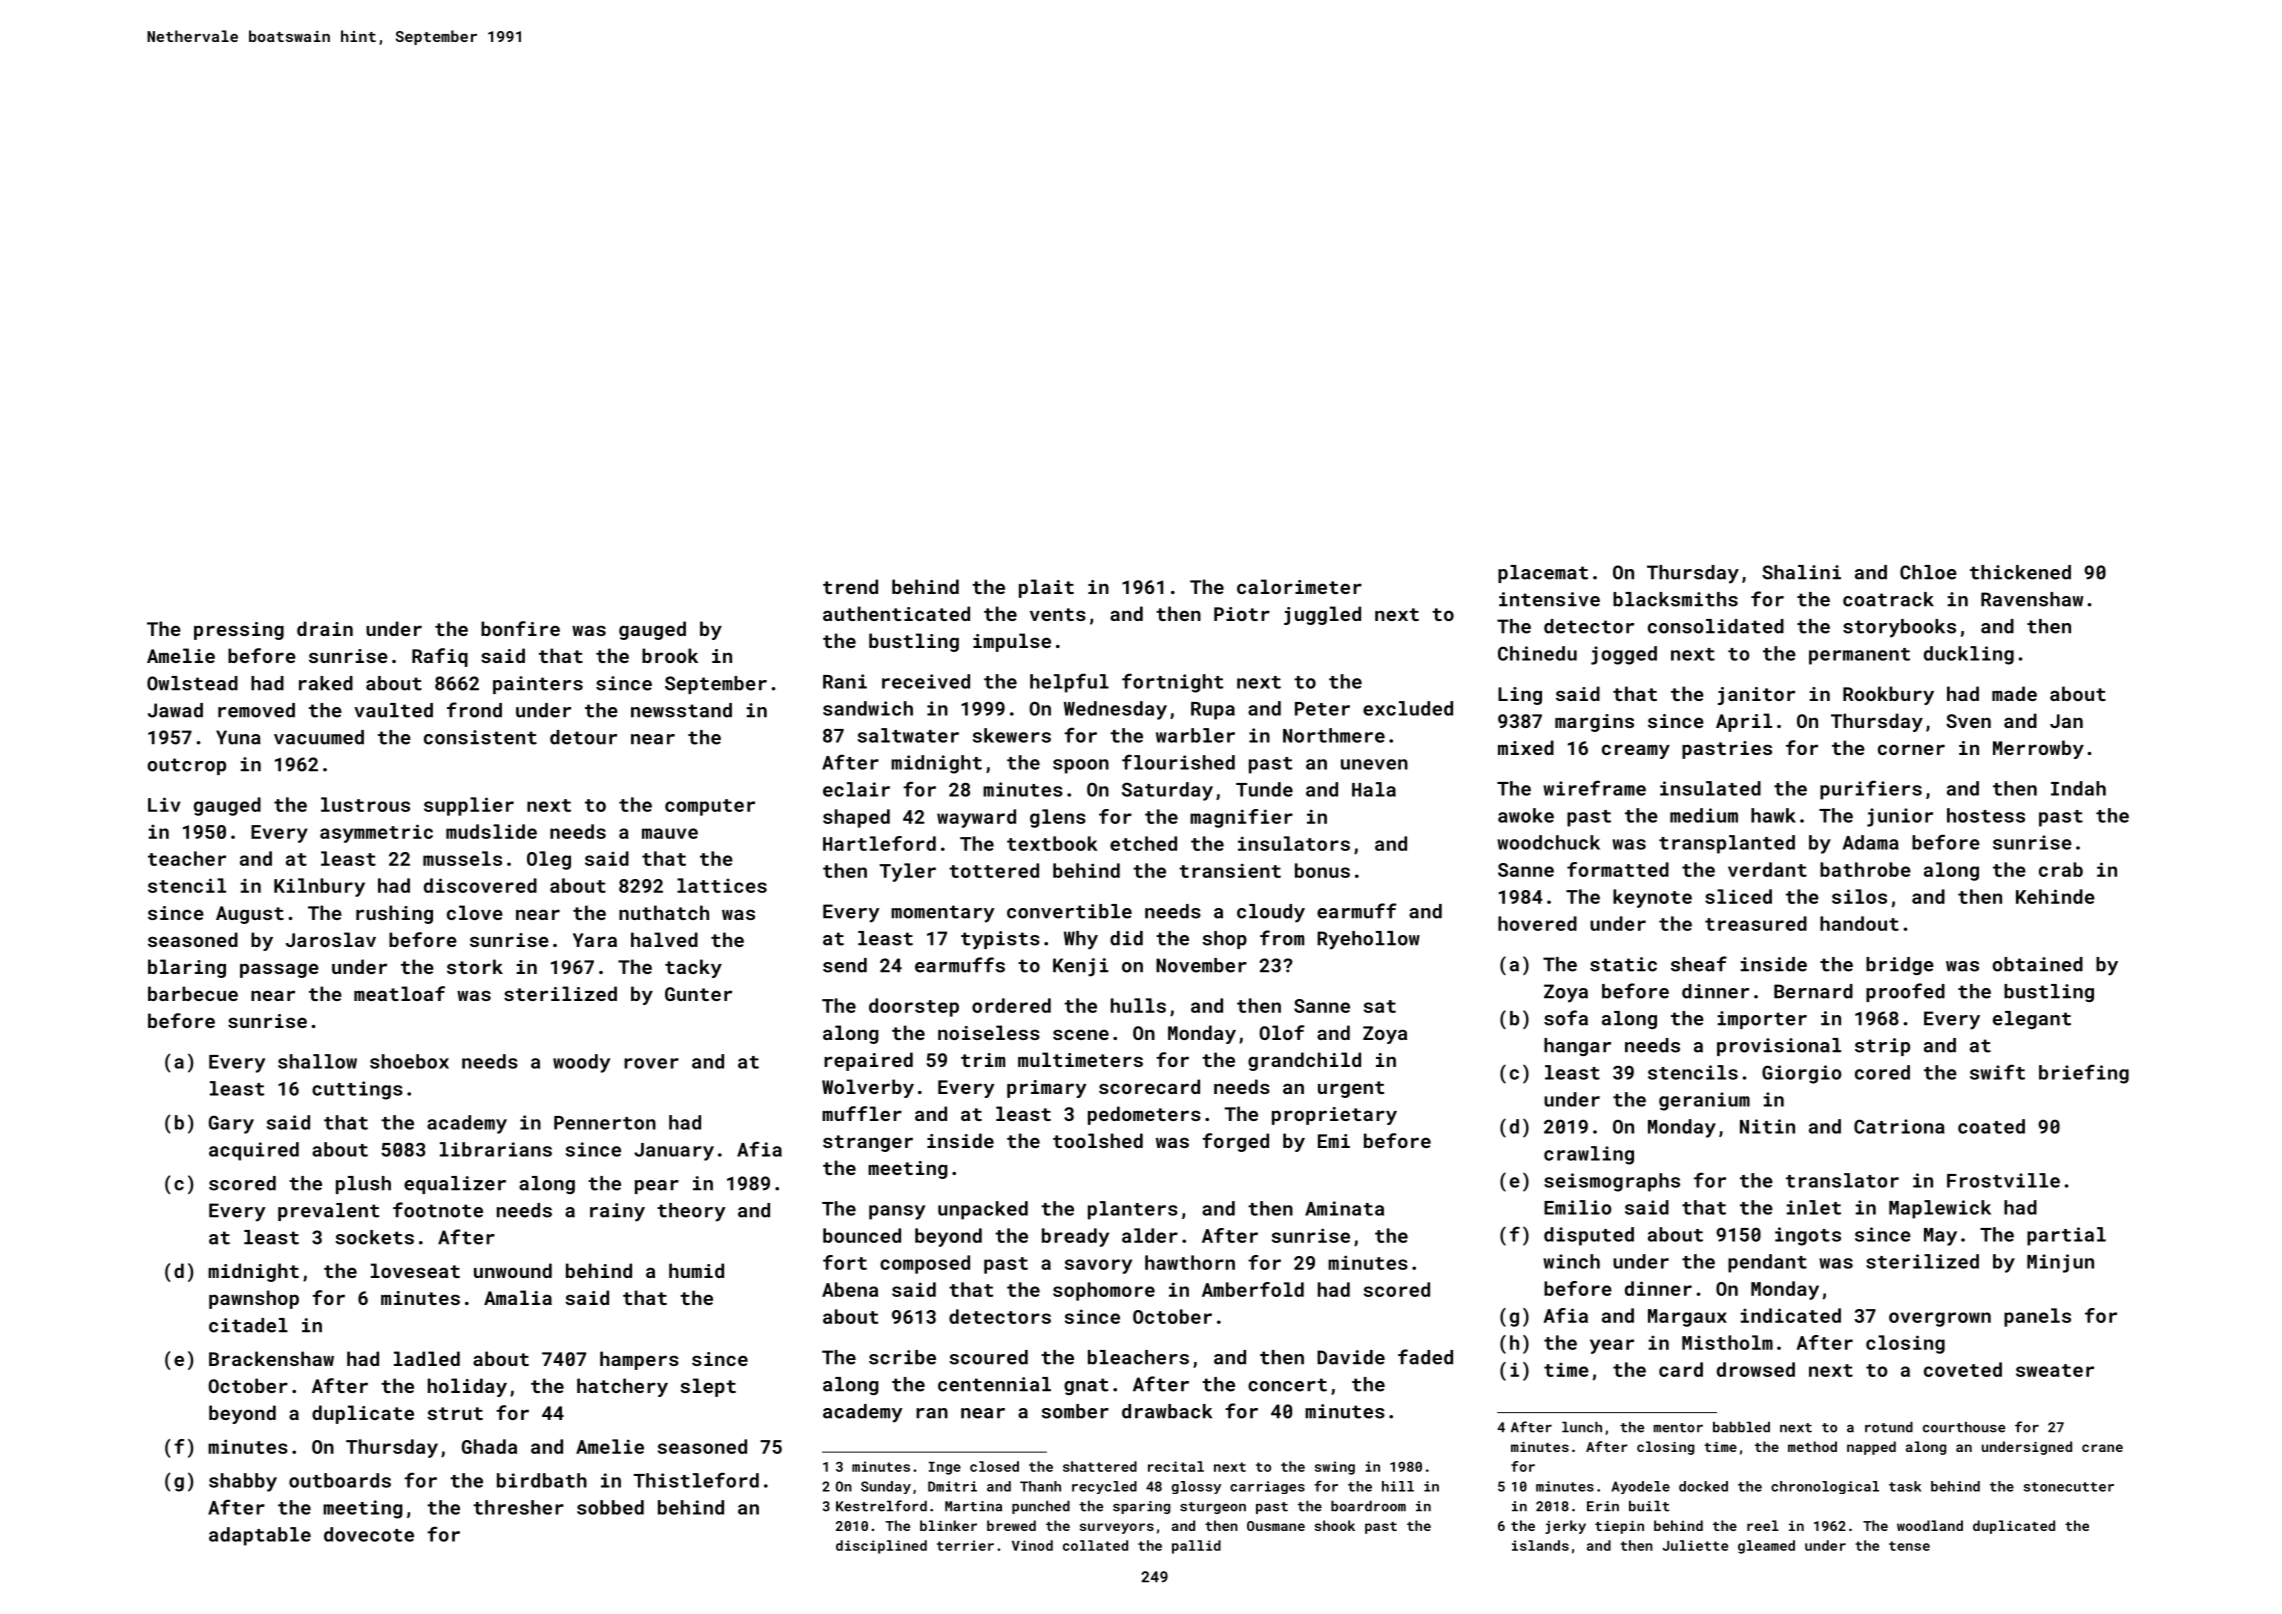 Image resolution: width=2282 pixels, height=1614 pixels. Describe the element at coordinates (260, 1536) in the page. I see `adaptable` at that location.
